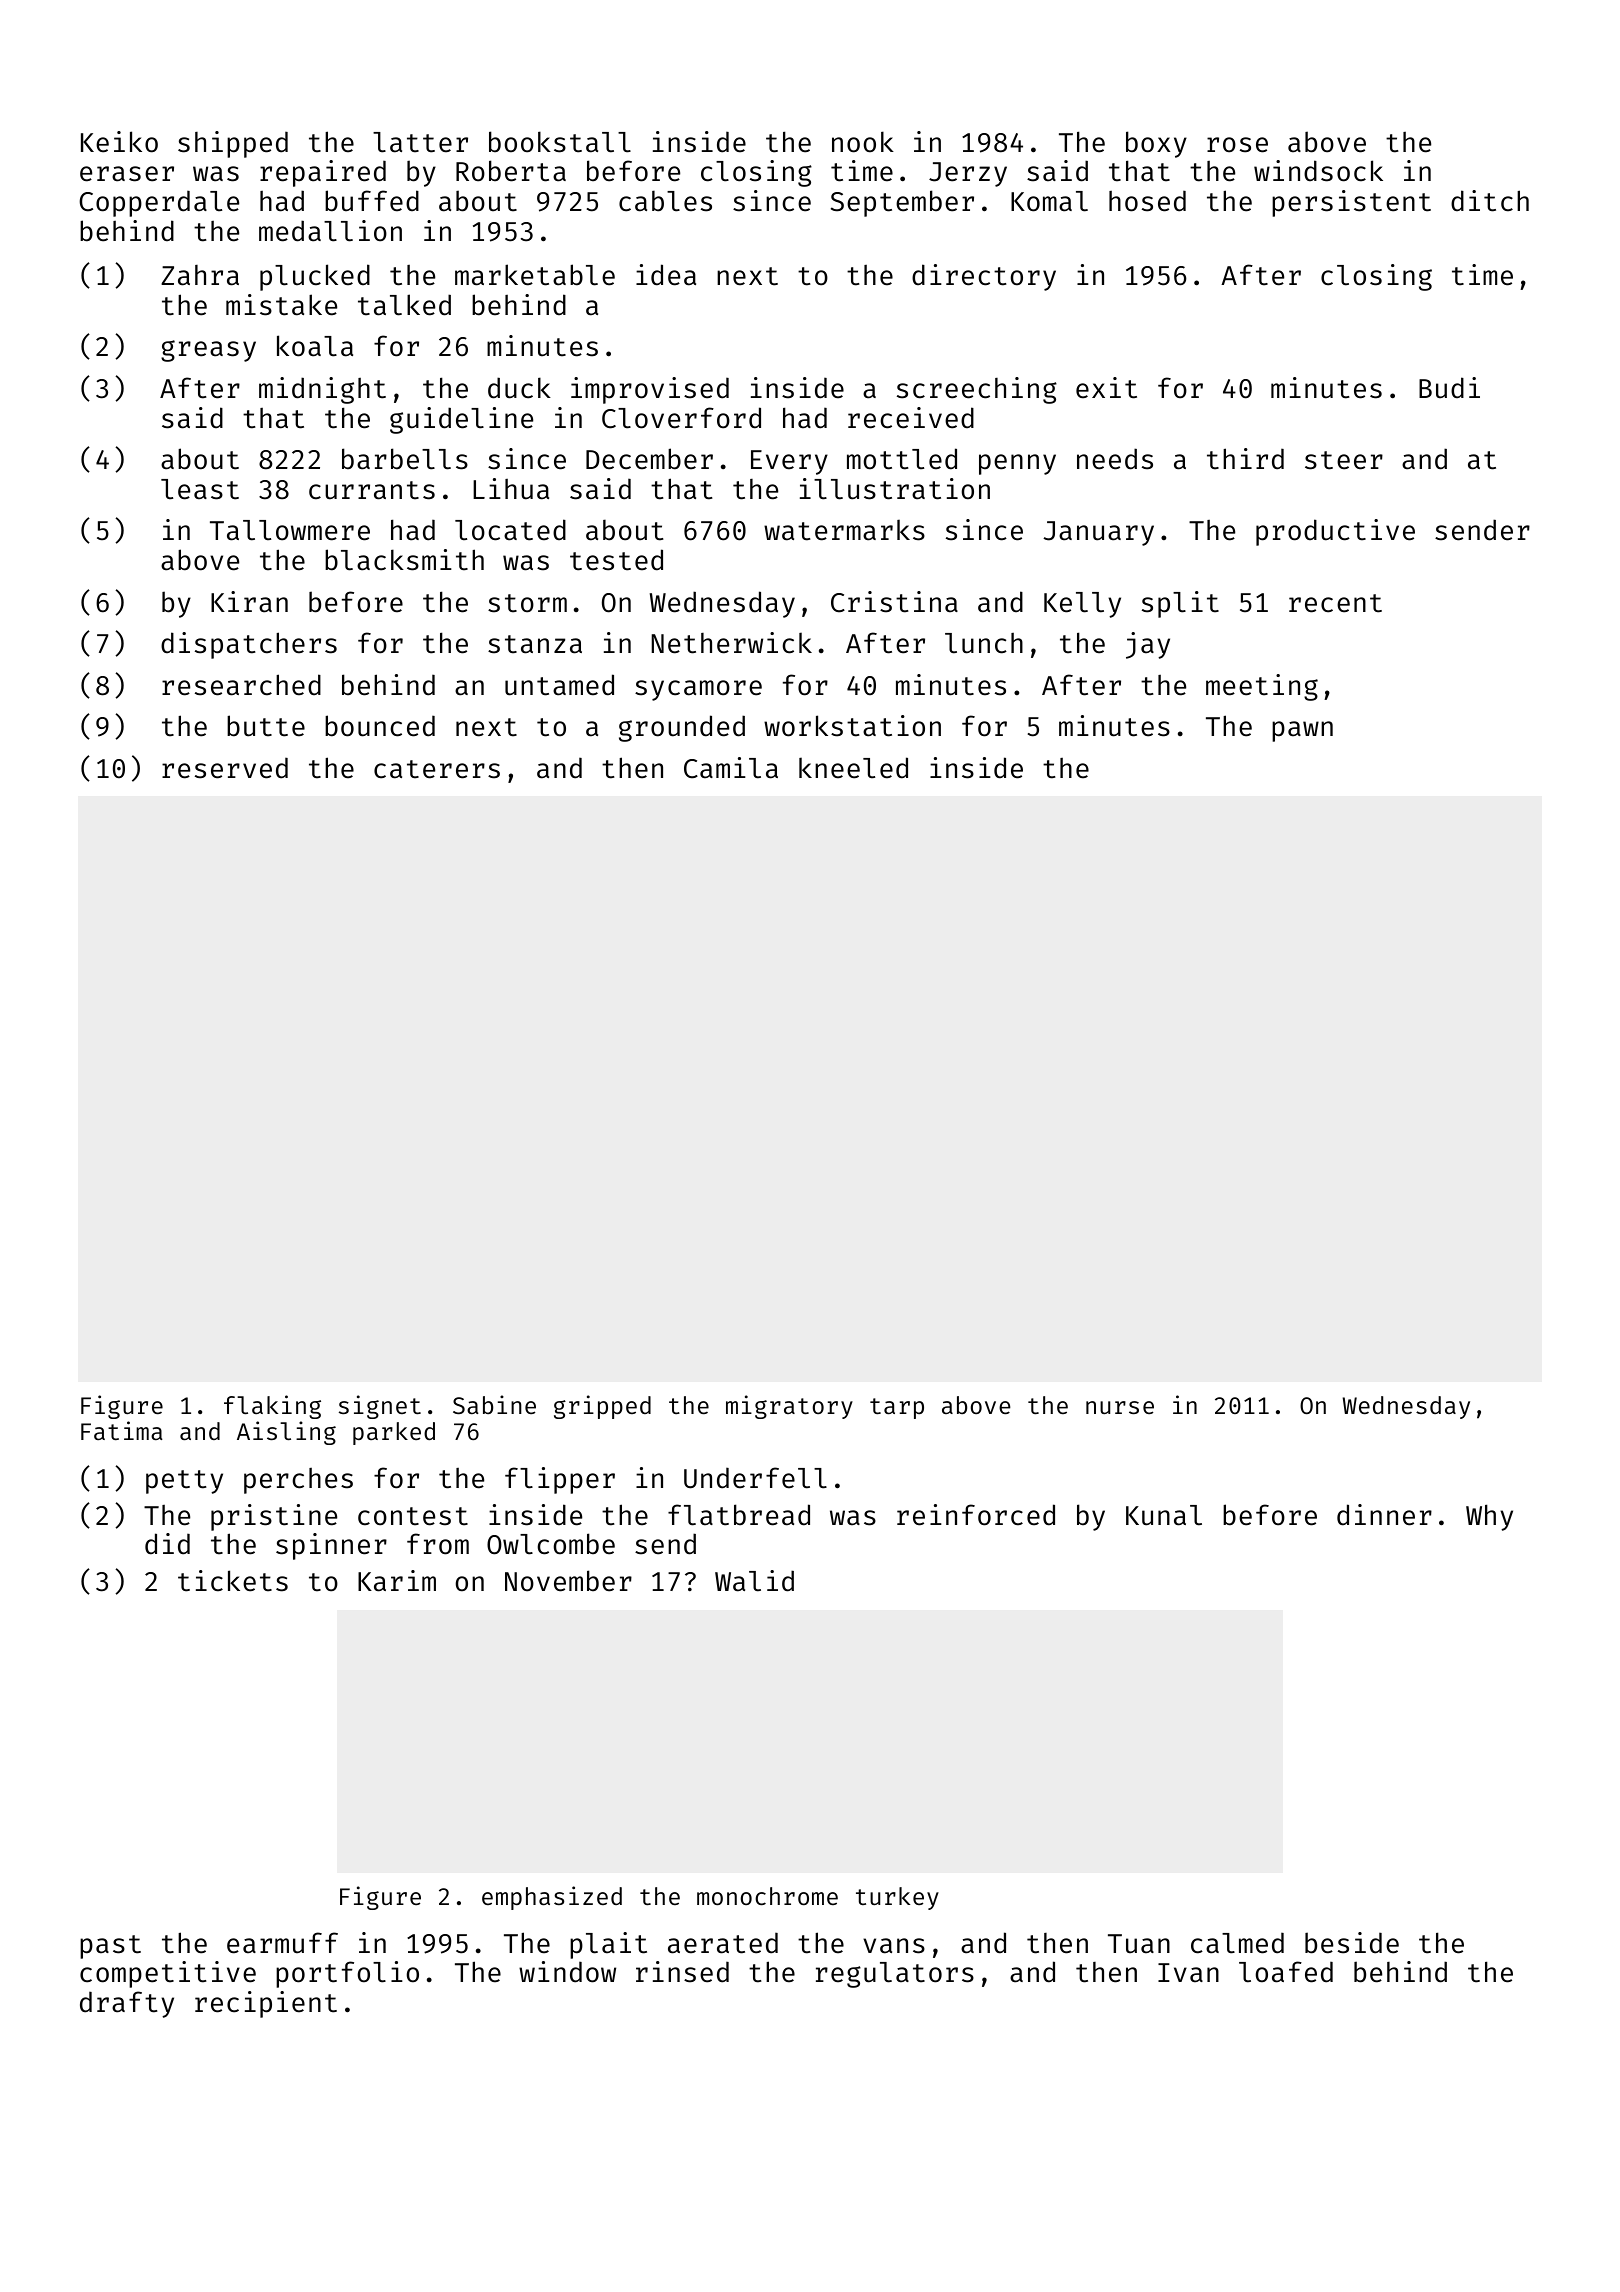 Image resolution: width=1620 pixels, height=2292 pixels. Describe the element at coordinates (1120, 1407) in the screenshot. I see `nurse` at that location.
